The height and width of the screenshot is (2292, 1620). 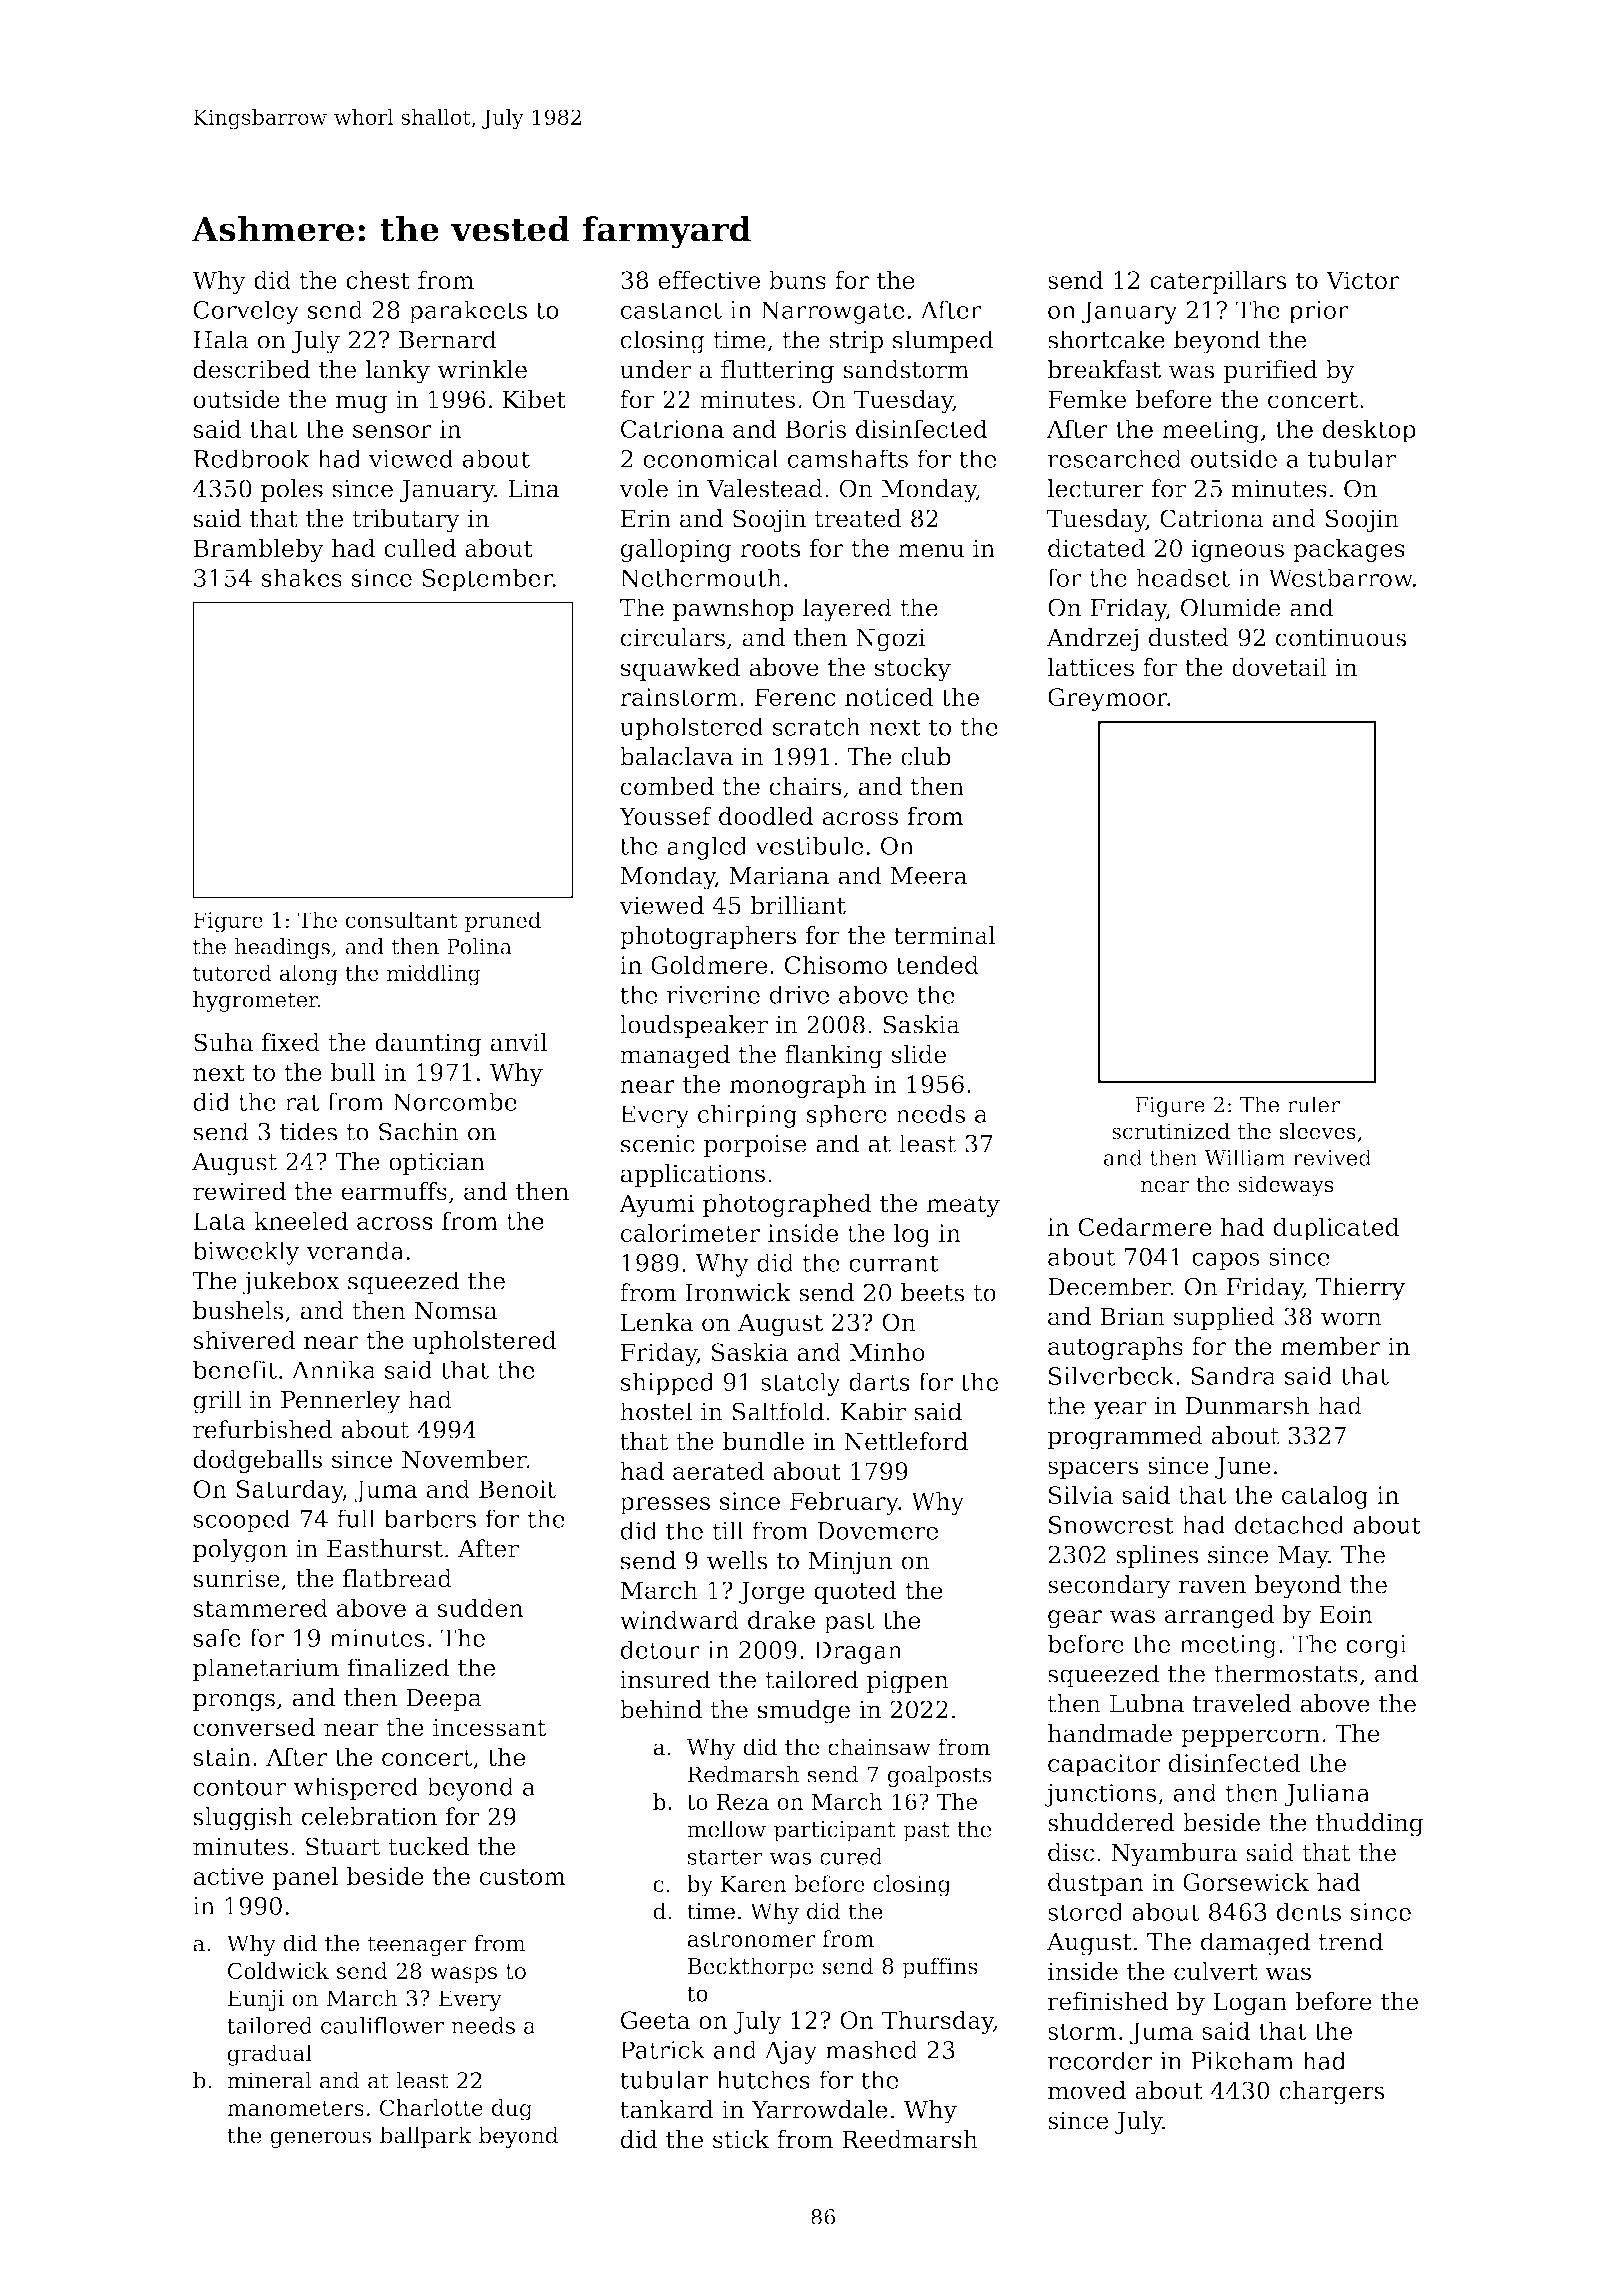 What do you see at coordinates (1219, 1616) in the screenshot?
I see `arranged` at bounding box center [1219, 1616].
